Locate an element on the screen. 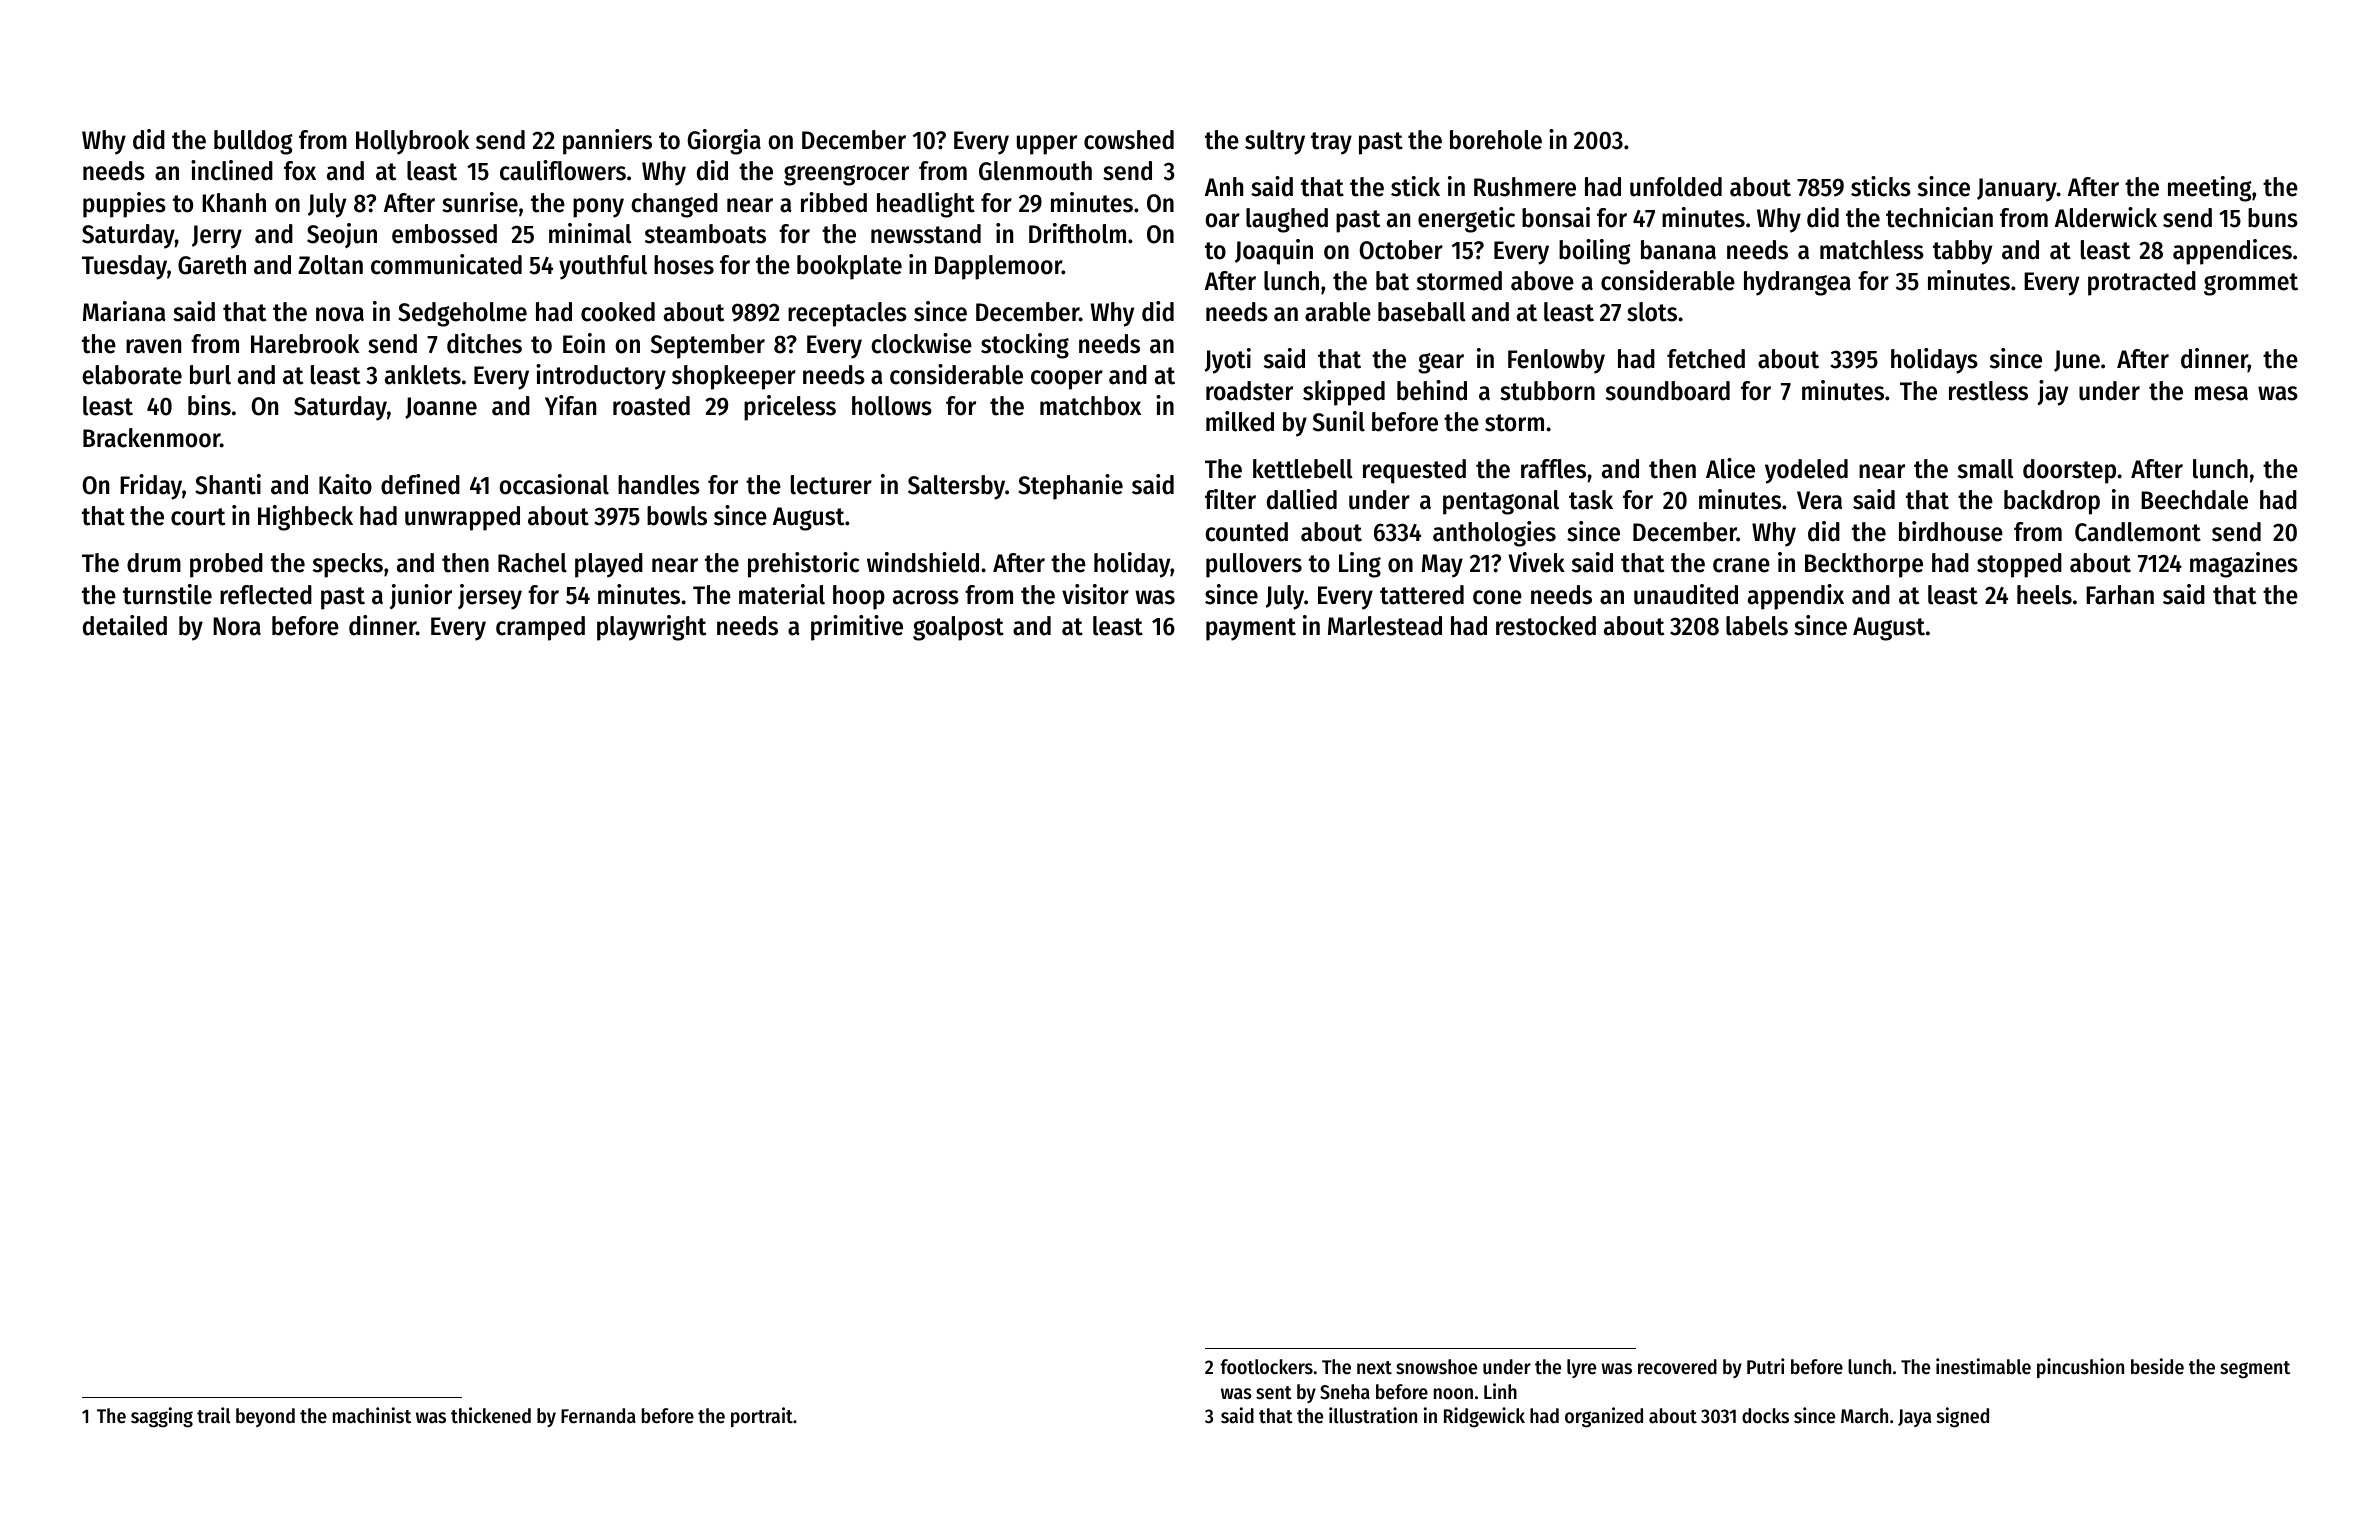 This screenshot has height=1540, width=2380. detailed is located at coordinates (125, 625).
